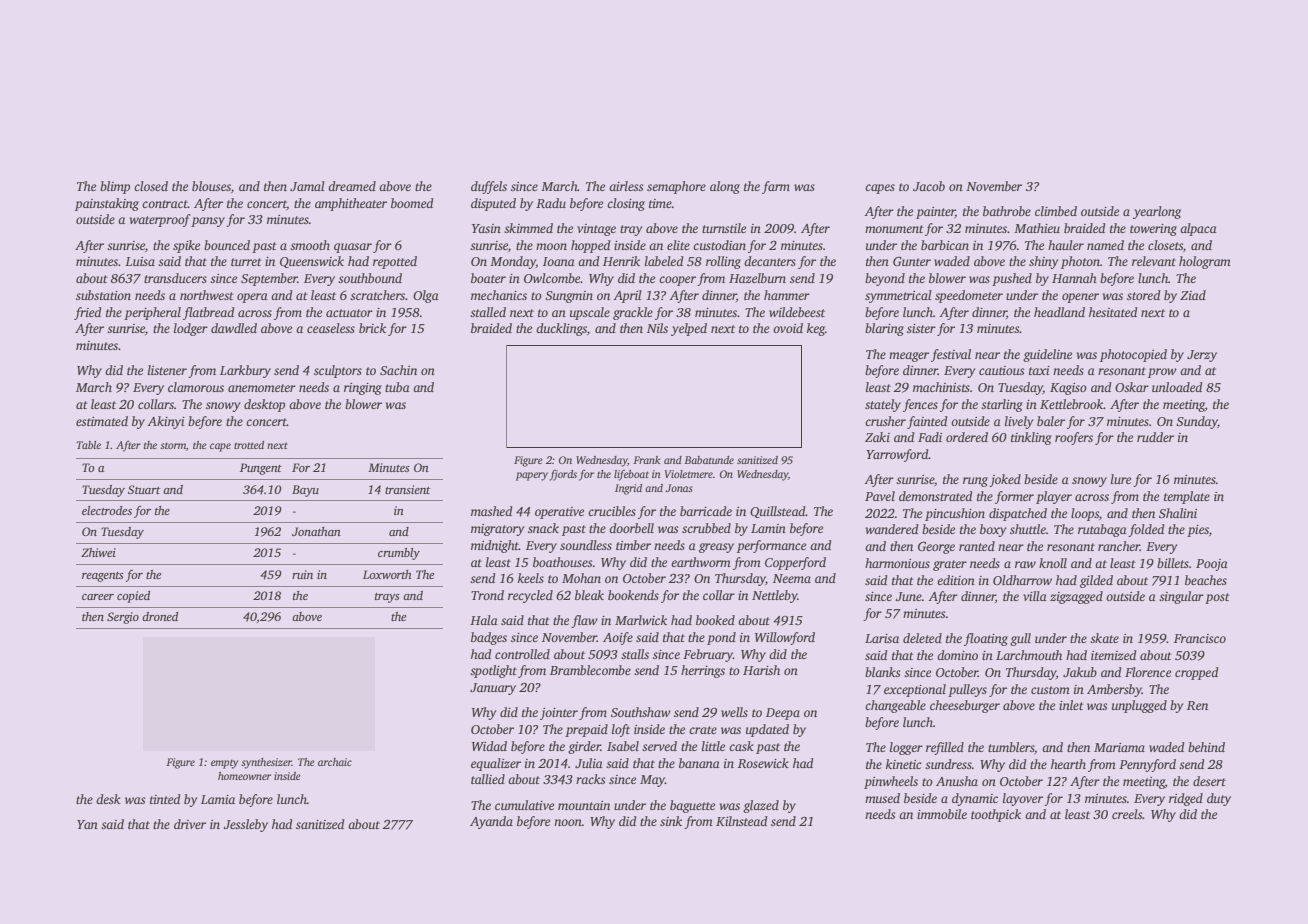  Describe the element at coordinates (397, 387) in the image. I see `tuba` at that location.
